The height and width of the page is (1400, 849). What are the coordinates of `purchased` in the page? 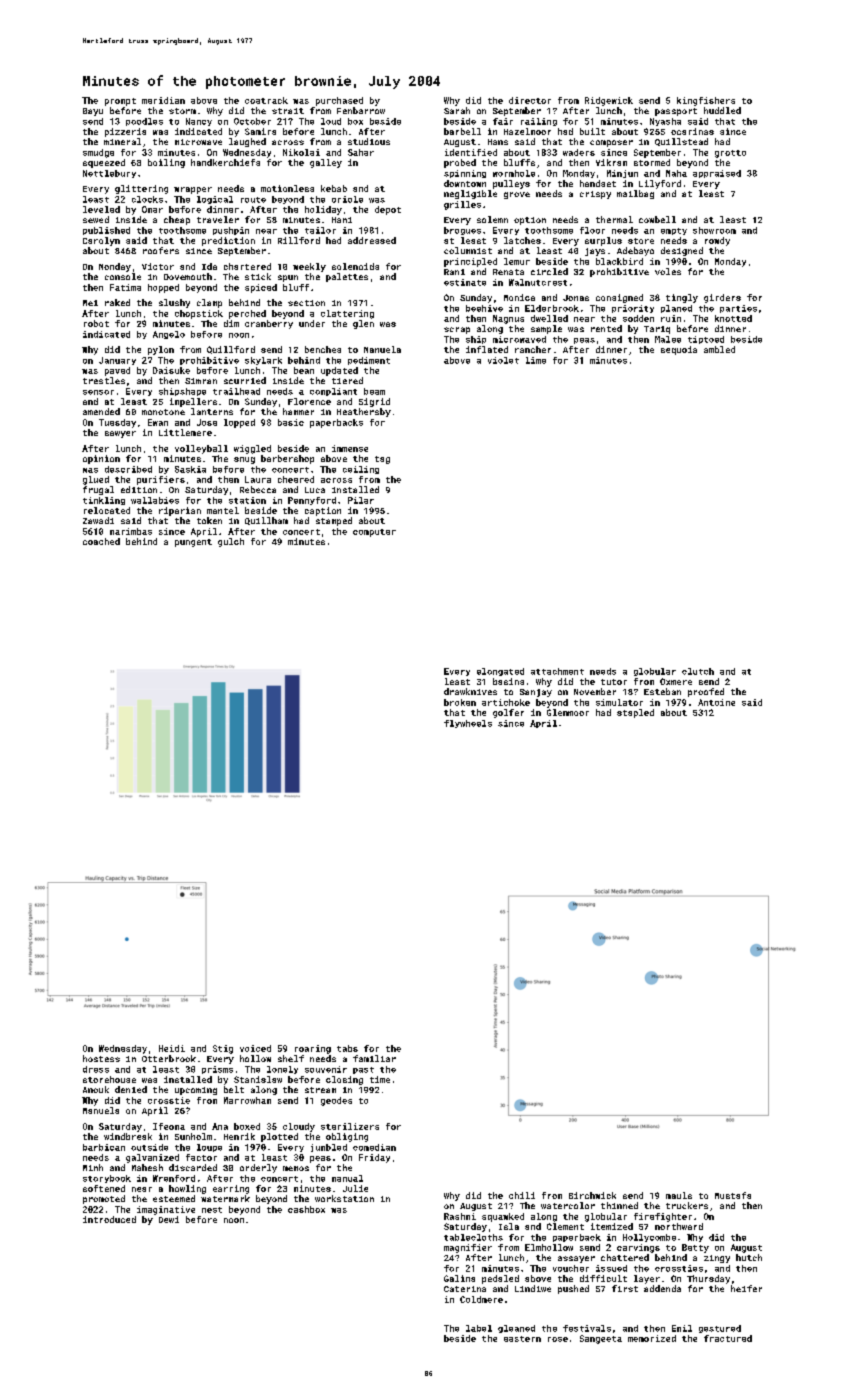 It's located at (339, 101).
